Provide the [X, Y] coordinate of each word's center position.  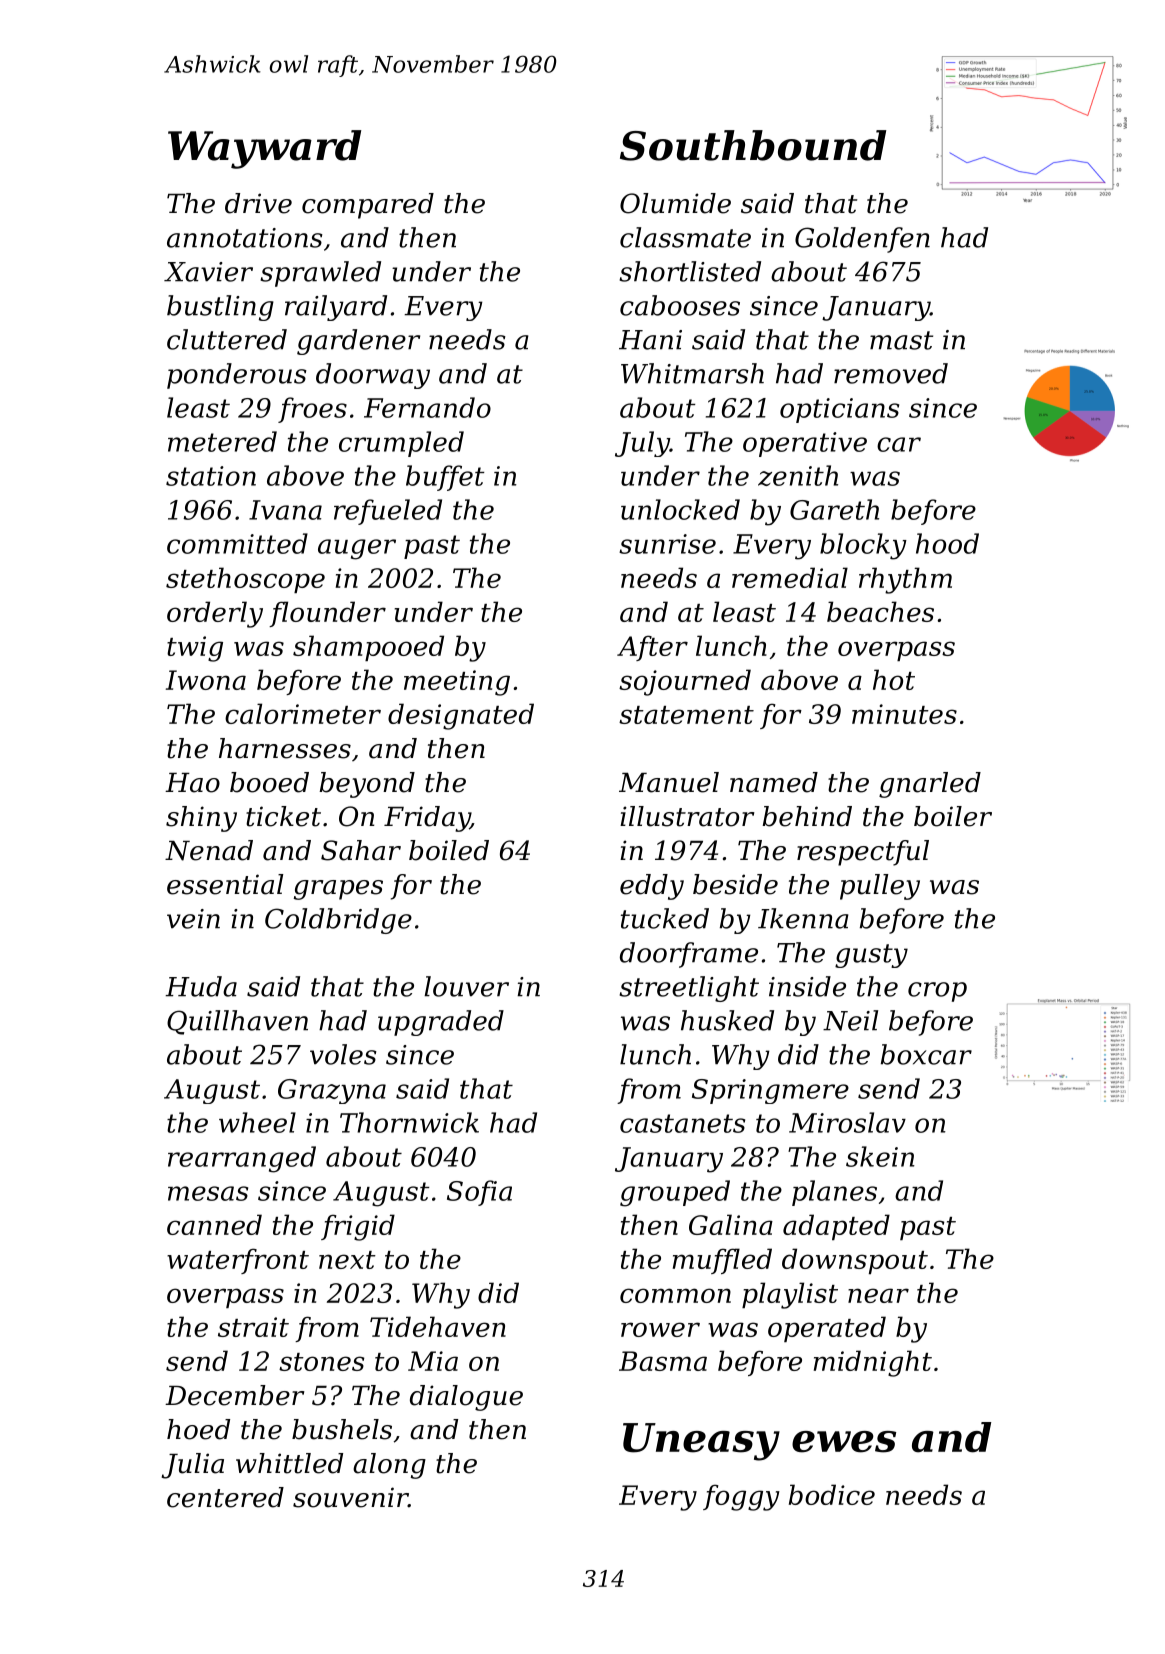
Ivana [285, 510]
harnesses [285, 748]
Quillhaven [237, 1022]
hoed [198, 1429]
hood [947, 543]
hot [894, 679]
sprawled [320, 274]
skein [880, 1156]
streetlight [689, 989]
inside [807, 986]
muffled [722, 1261]
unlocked [680, 509]
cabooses [680, 305]
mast [901, 340]
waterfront [238, 1261]
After [652, 648]
